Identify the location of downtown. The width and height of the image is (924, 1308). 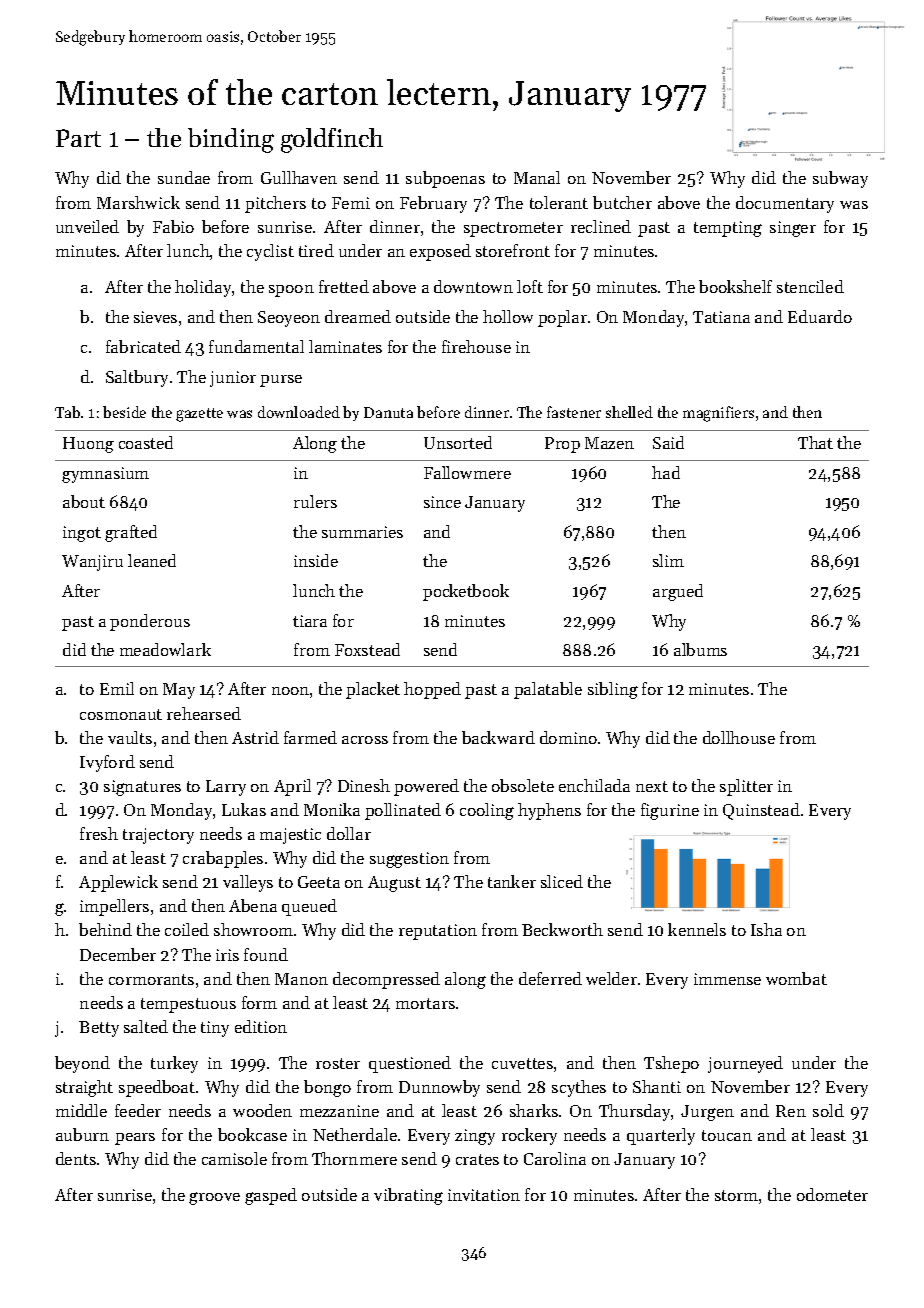
(473, 286).
